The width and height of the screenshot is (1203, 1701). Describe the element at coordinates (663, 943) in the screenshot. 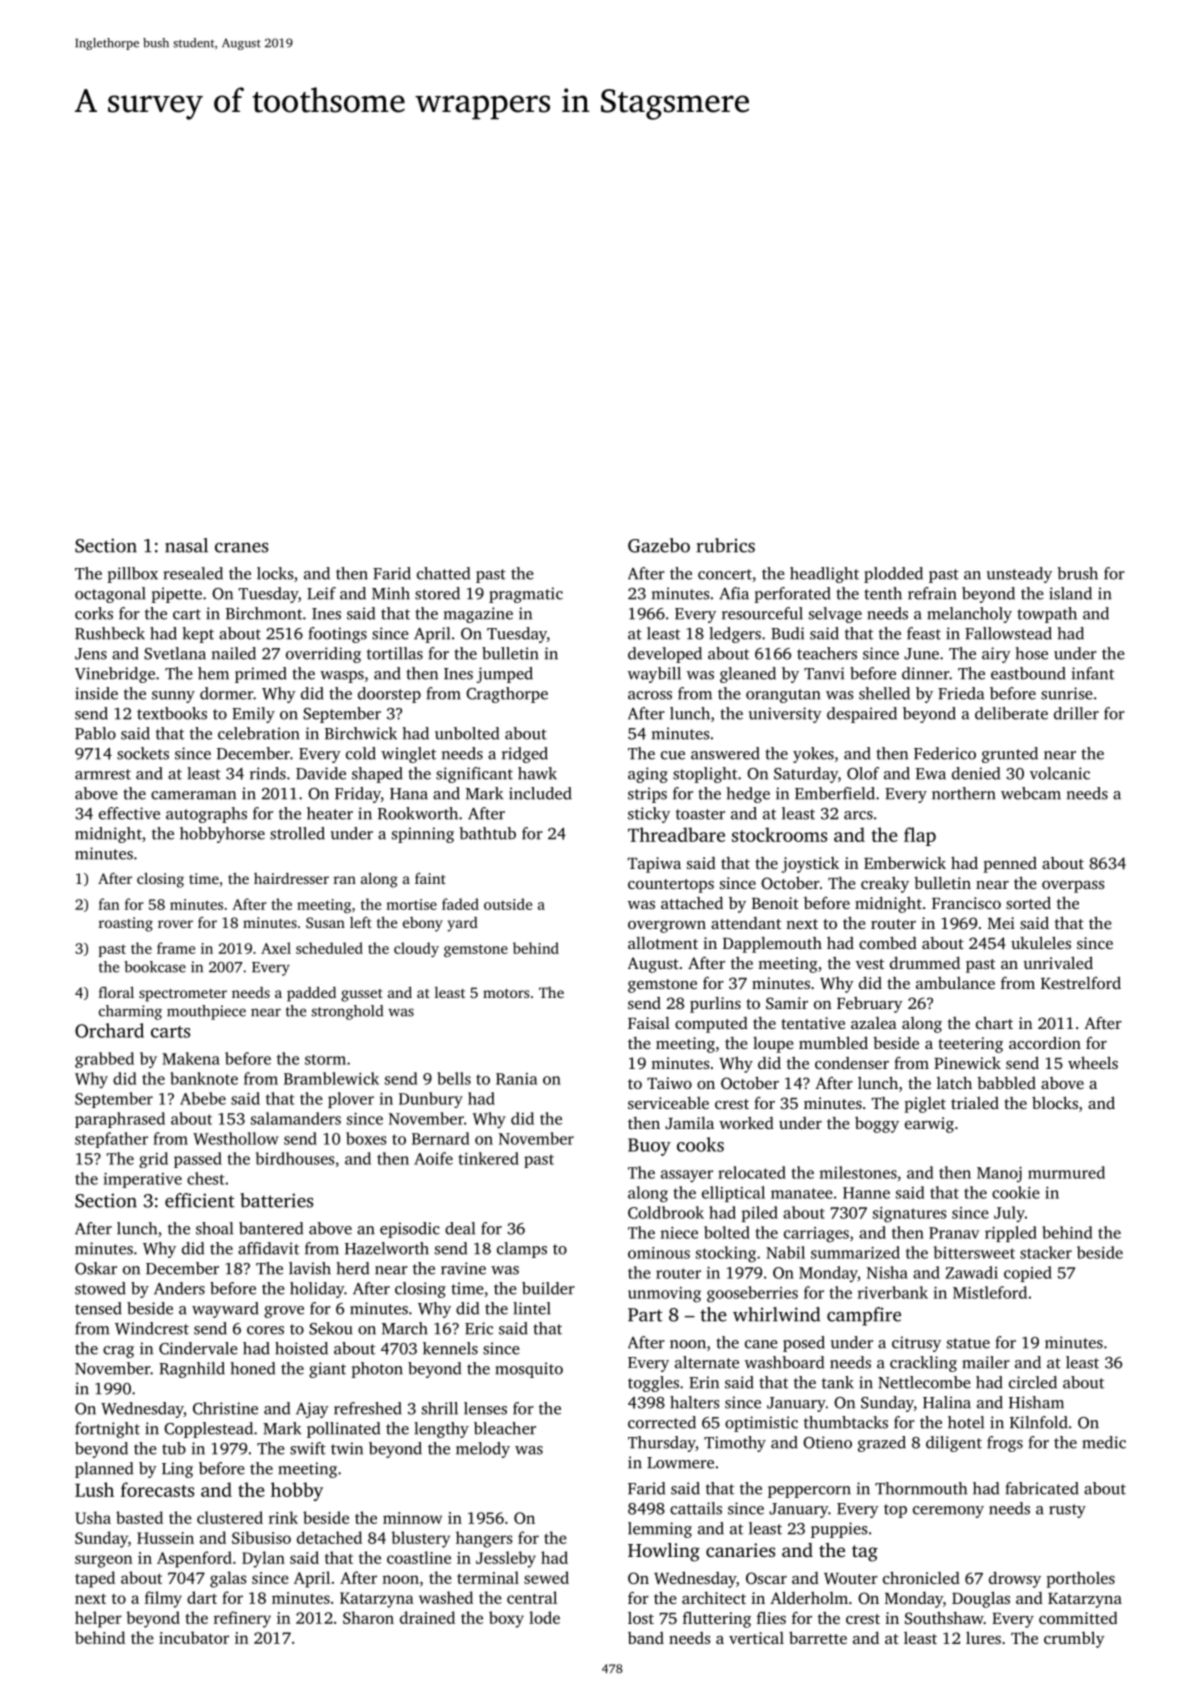

I see `allotment` at that location.
